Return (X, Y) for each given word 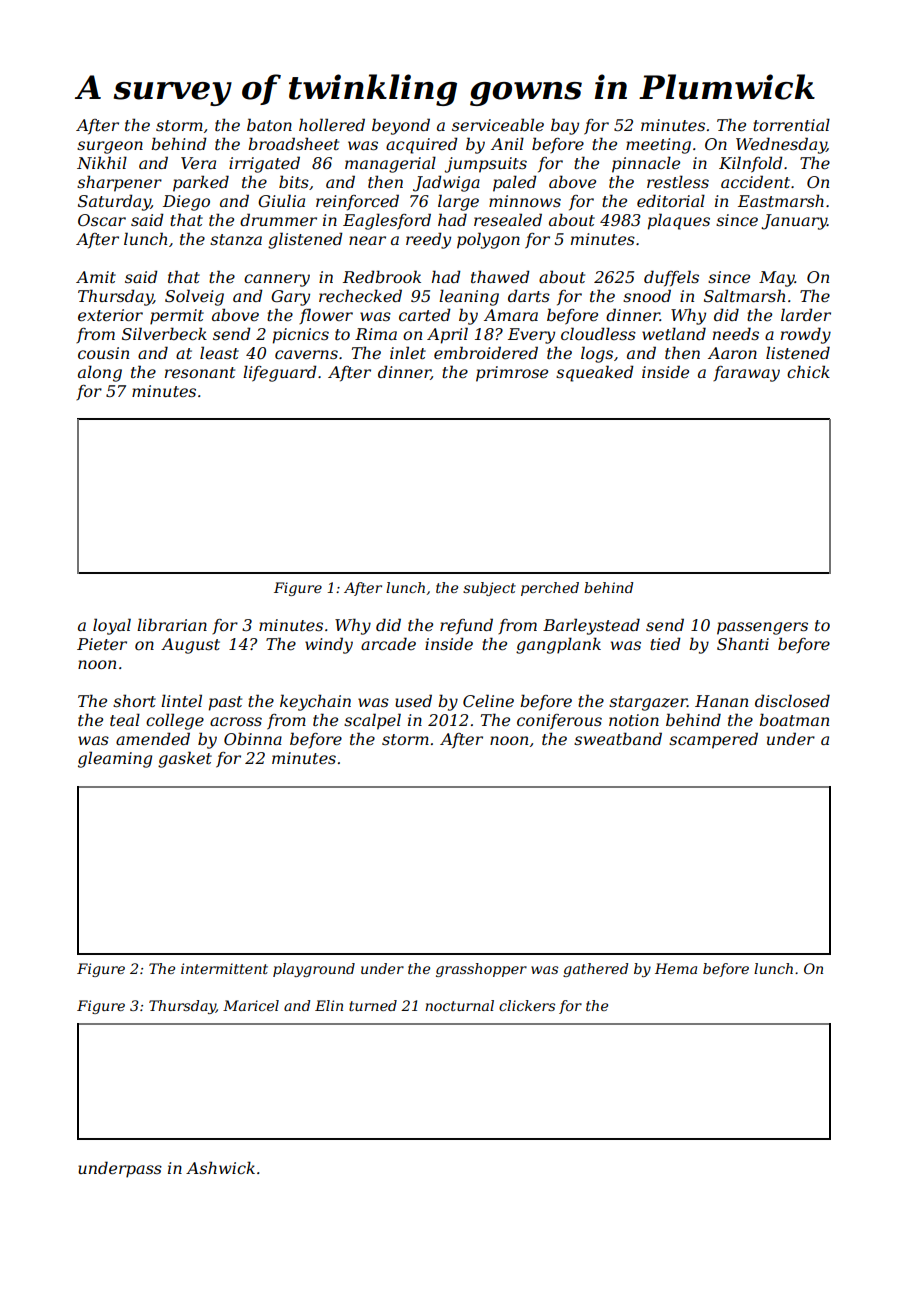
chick (808, 371)
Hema (676, 968)
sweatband (618, 738)
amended (153, 738)
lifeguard (280, 373)
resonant (200, 372)
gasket (185, 759)
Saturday (114, 202)
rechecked (360, 295)
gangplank (558, 645)
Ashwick (220, 1167)
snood (647, 295)
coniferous (559, 722)
